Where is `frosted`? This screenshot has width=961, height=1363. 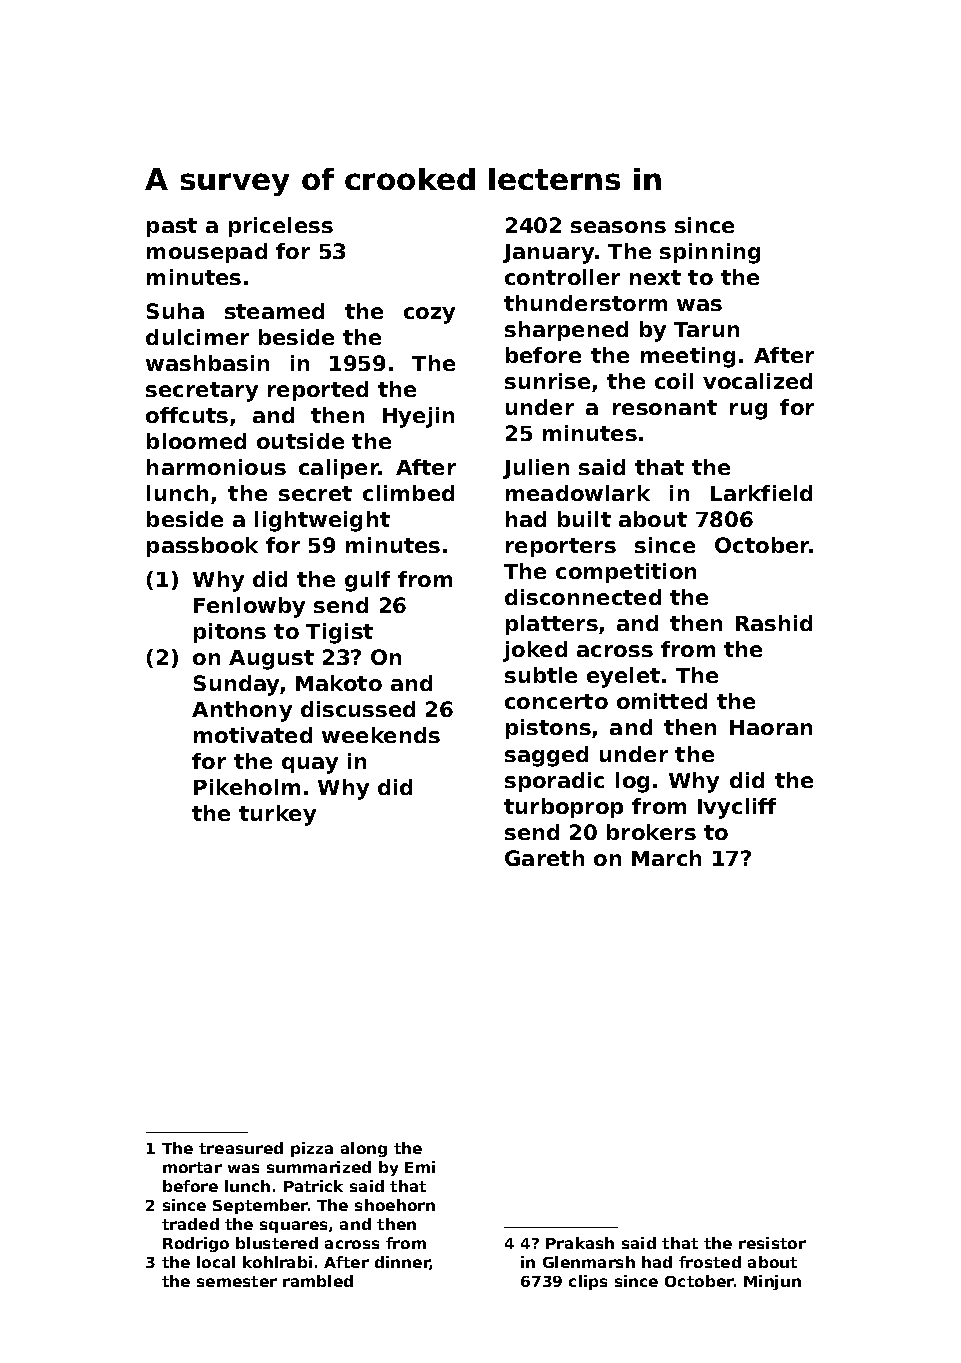 frosted is located at coordinates (710, 1262).
